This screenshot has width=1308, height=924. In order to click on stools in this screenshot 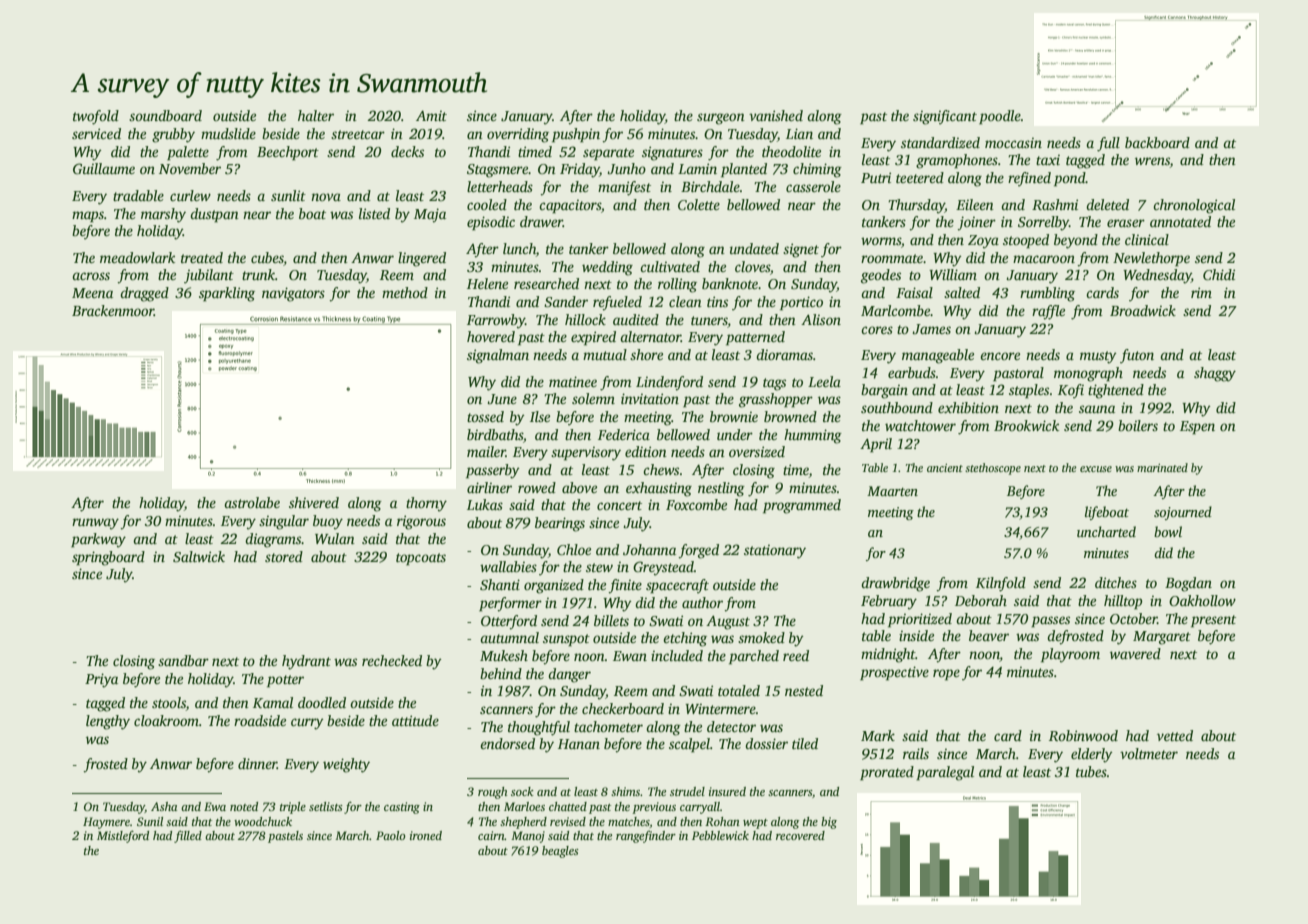, I will do `click(169, 704)`.
